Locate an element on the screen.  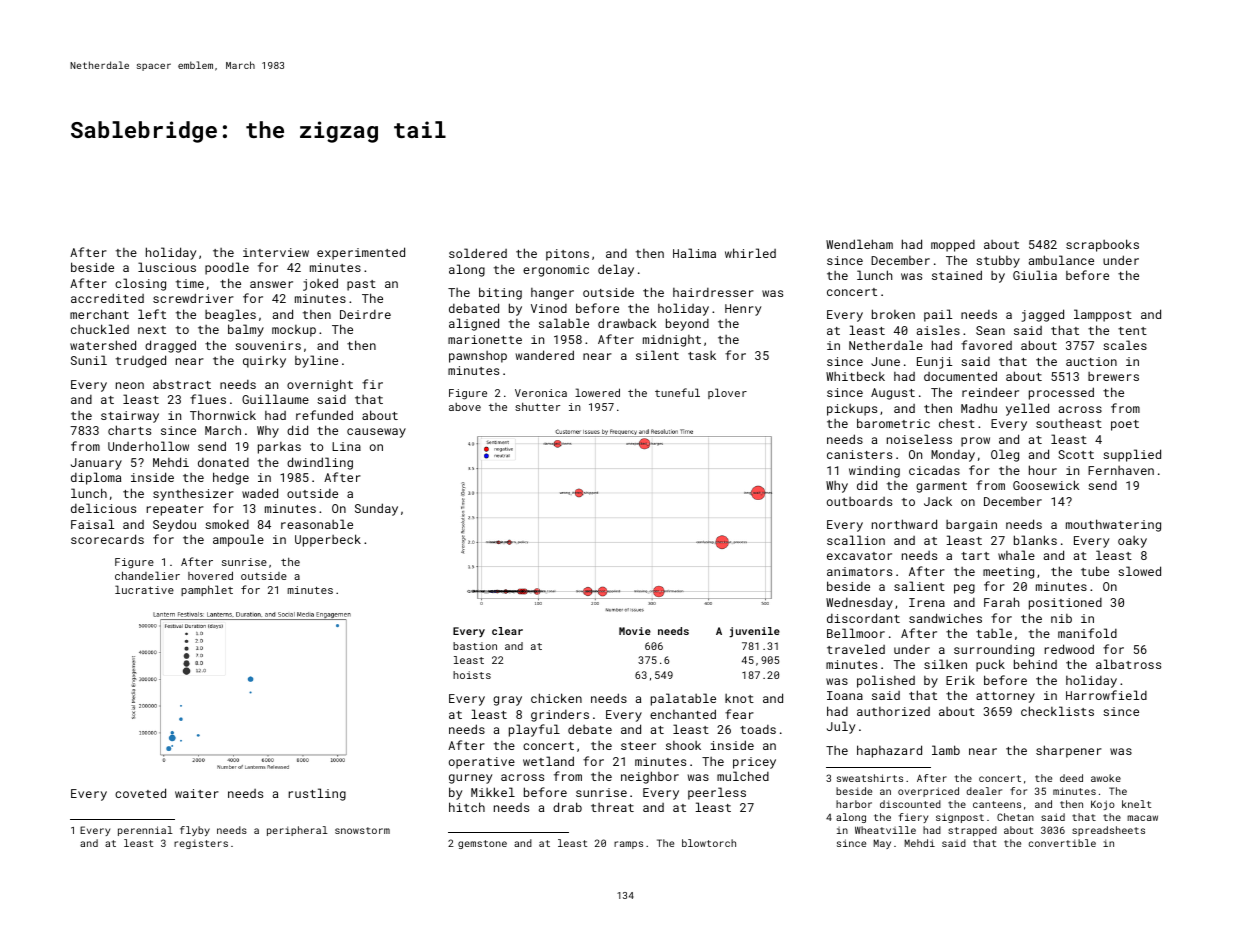
bastion is located at coordinates (475, 646).
